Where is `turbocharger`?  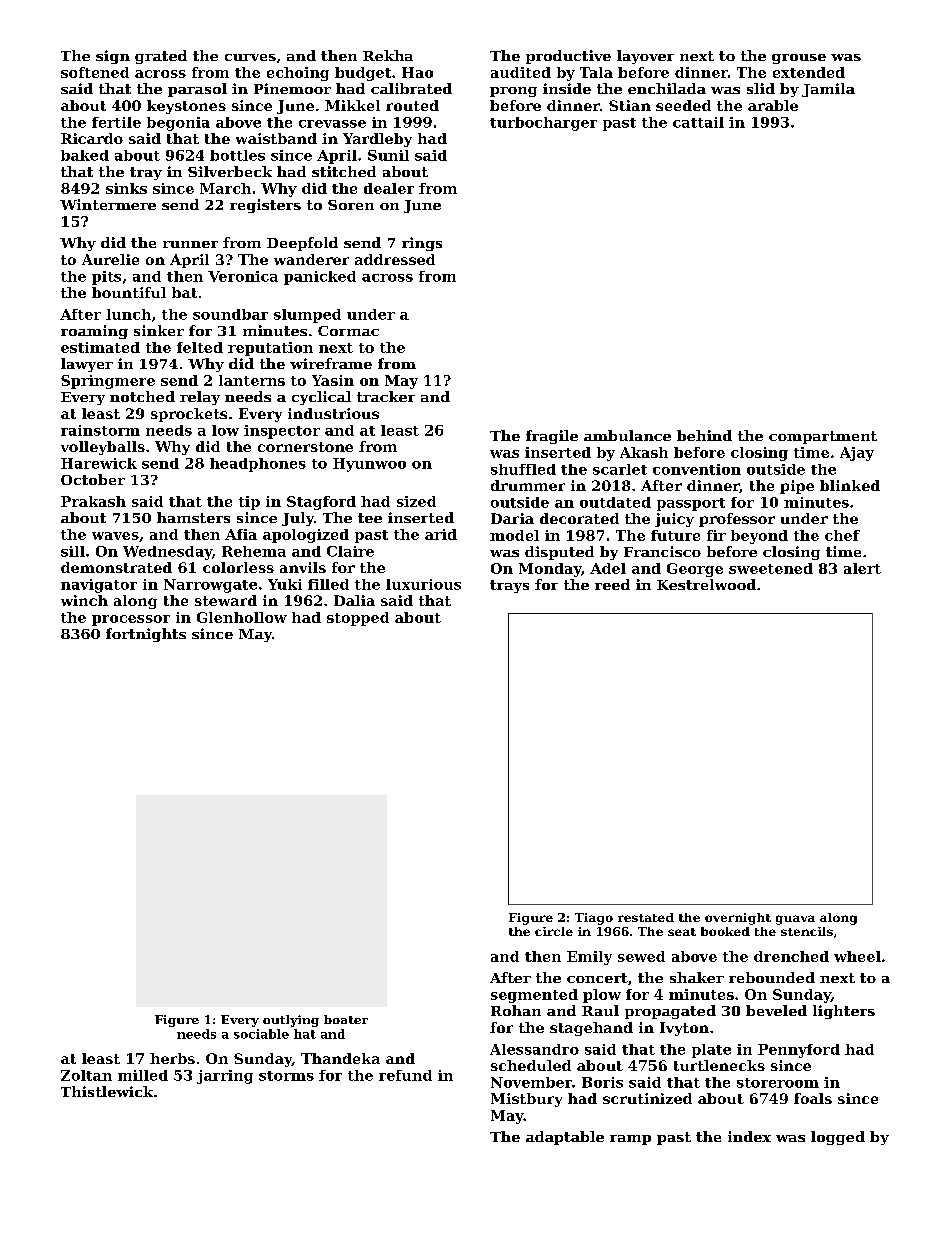 turbocharger is located at coordinates (543, 124).
